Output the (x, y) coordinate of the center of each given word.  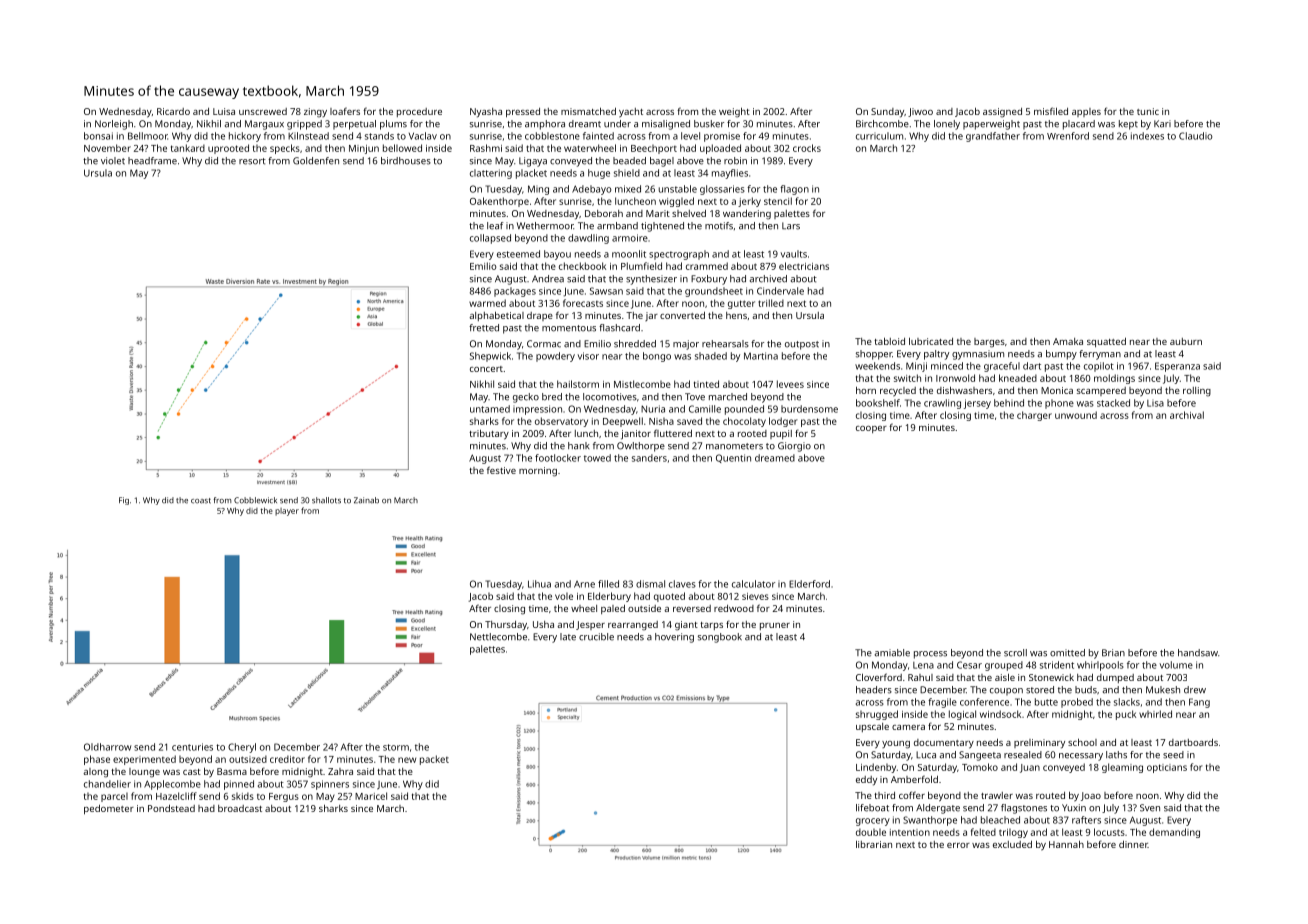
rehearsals (725, 344)
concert (486, 369)
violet (113, 161)
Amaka (1068, 341)
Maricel (371, 796)
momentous (569, 328)
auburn (1186, 341)
